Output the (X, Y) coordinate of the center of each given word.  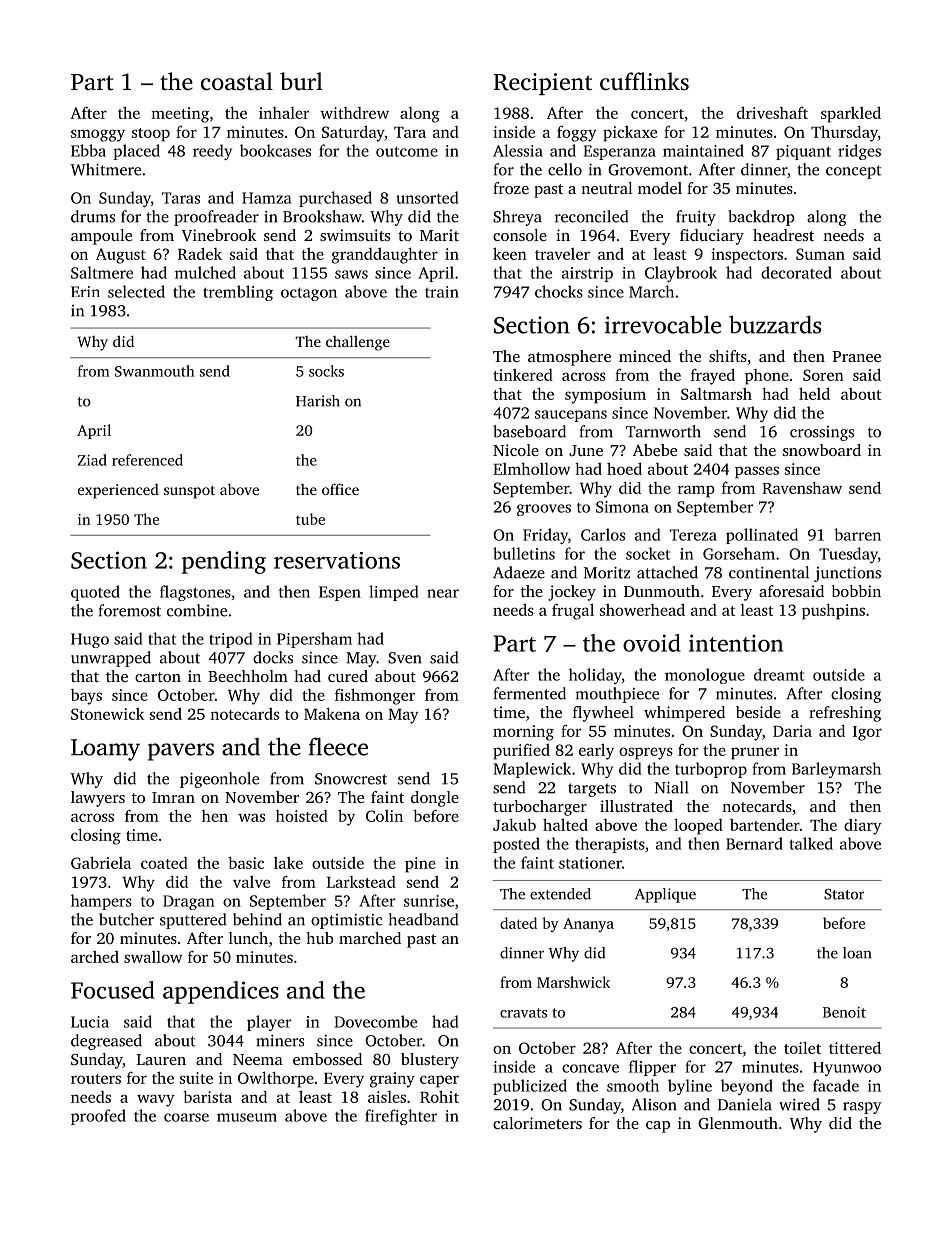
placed (137, 152)
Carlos (603, 534)
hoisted (302, 816)
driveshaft (772, 112)
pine (420, 865)
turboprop (711, 770)
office (340, 489)
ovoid (652, 643)
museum (247, 1117)
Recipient (543, 84)
